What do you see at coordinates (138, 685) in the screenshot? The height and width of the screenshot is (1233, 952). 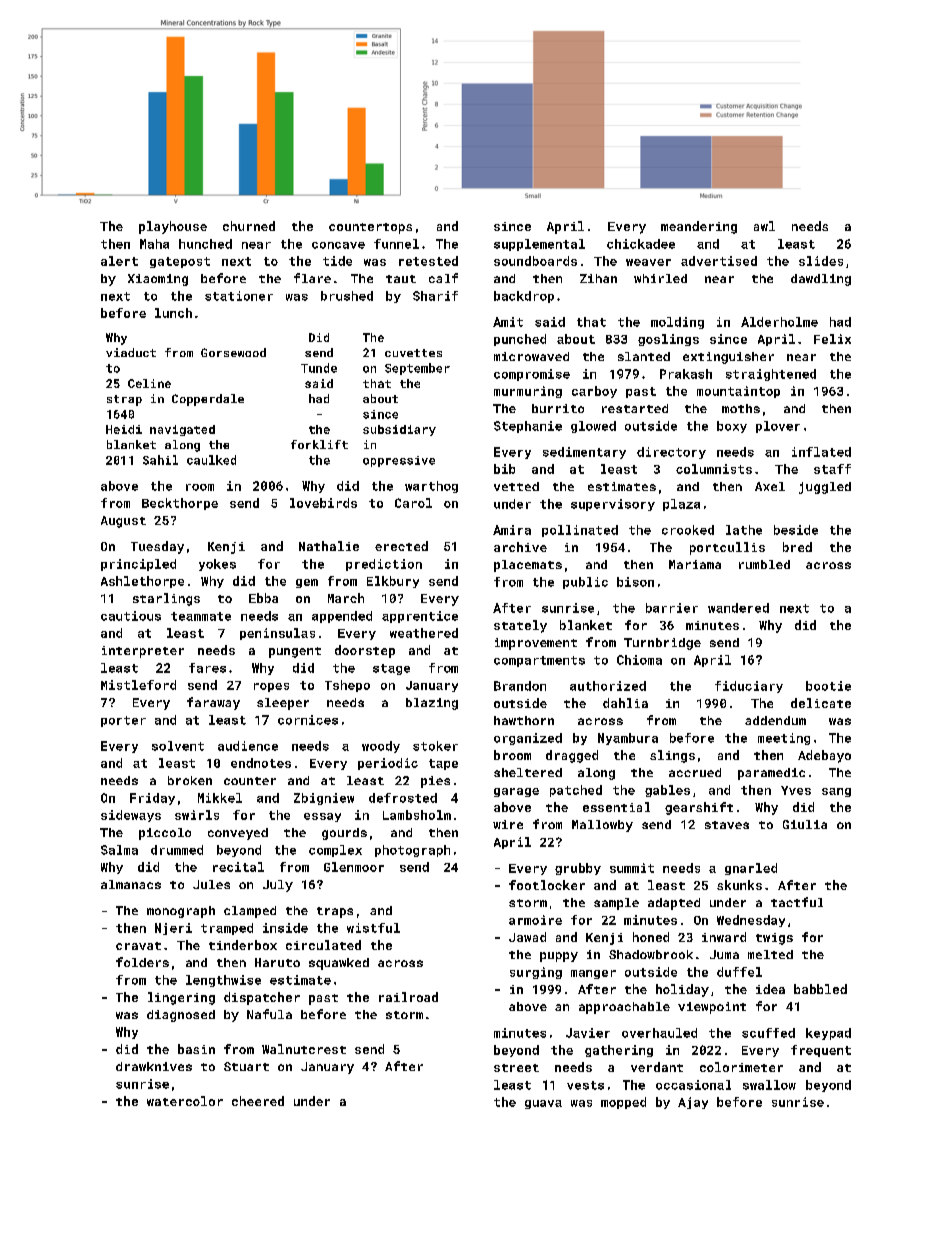 I see `Mistleford` at bounding box center [138, 685].
